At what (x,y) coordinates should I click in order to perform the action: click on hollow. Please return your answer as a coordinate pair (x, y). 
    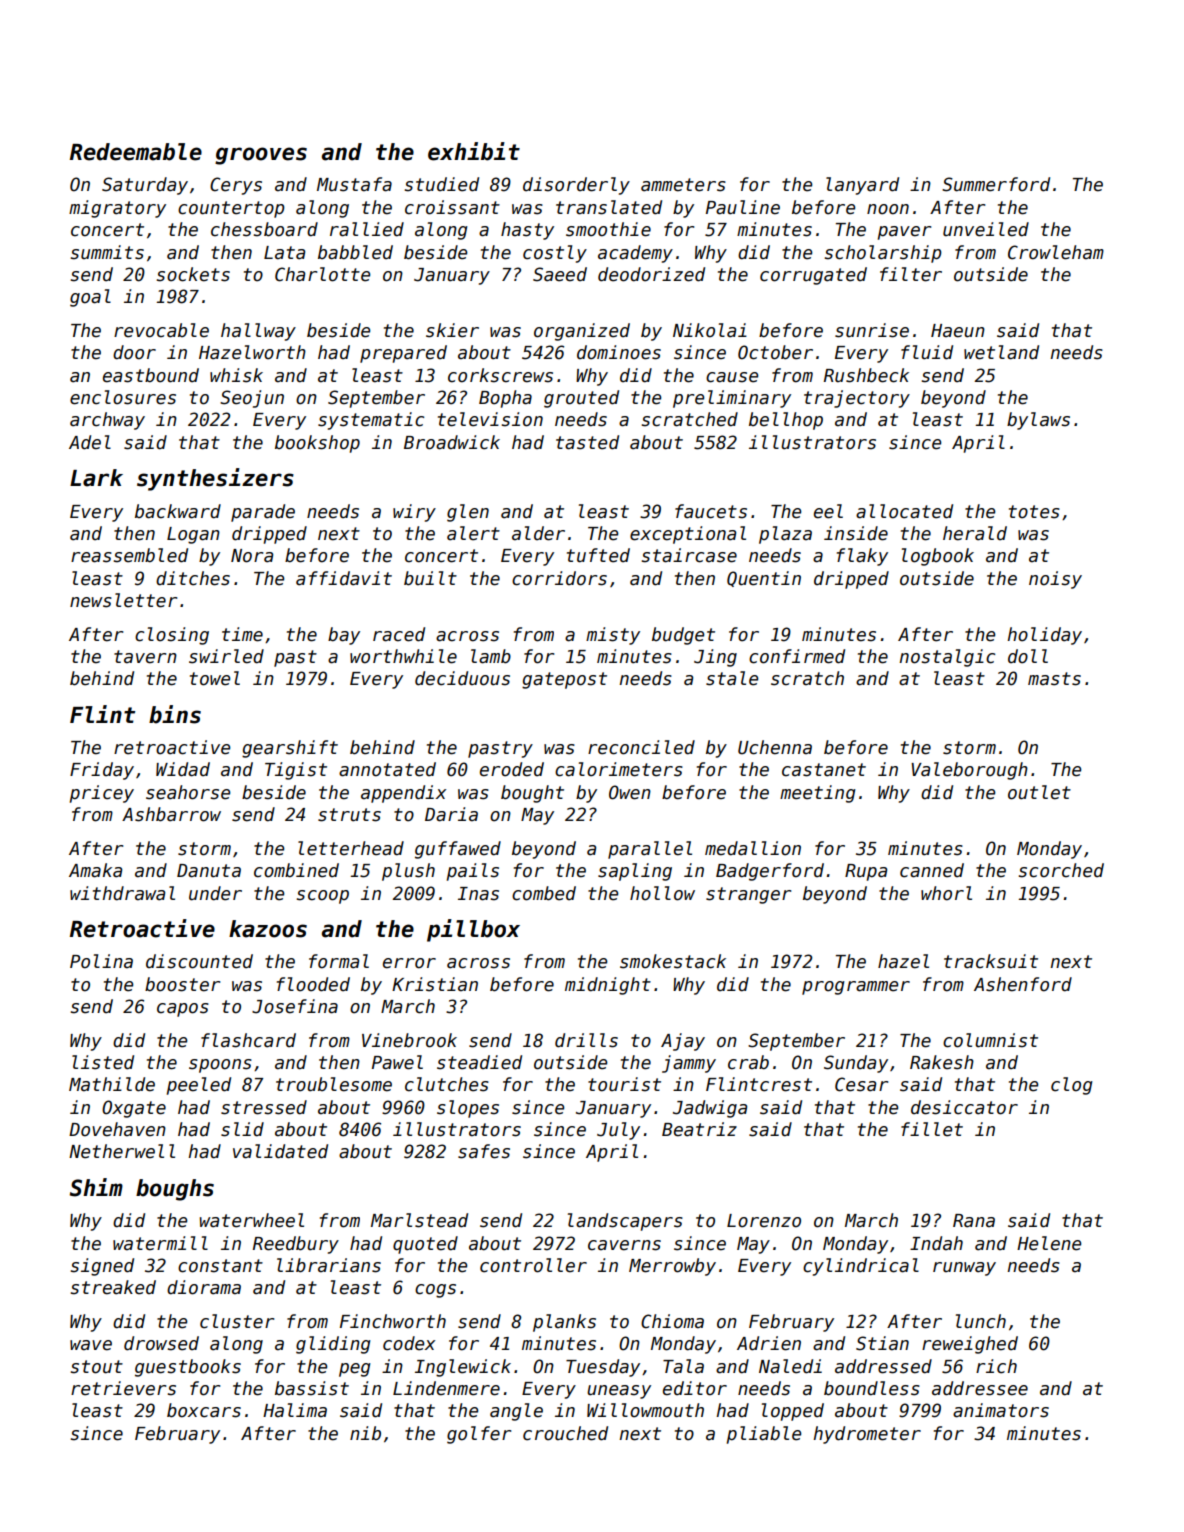
    Looking at the image, I should click on (662, 893).
